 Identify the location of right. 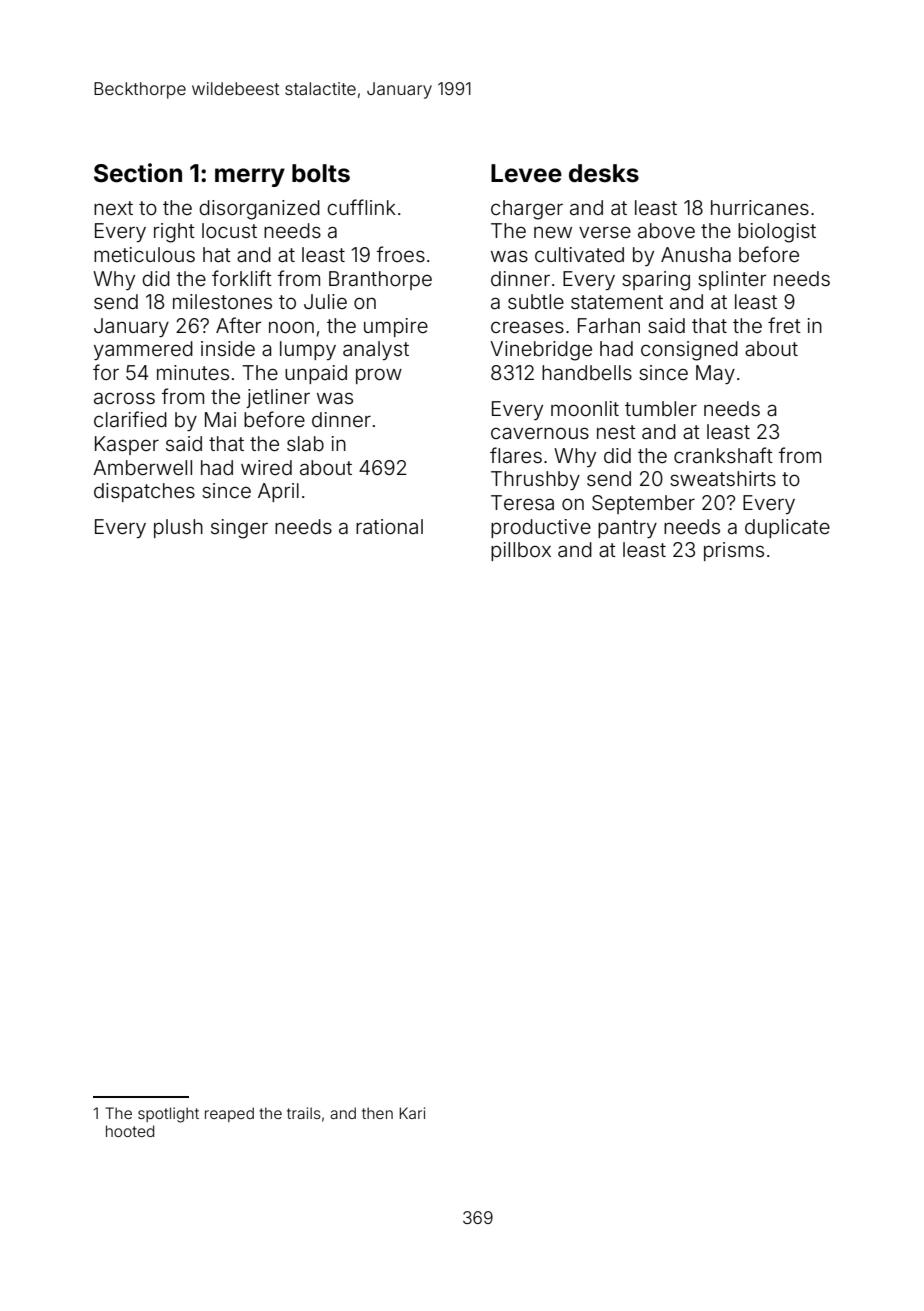
(174, 233).
